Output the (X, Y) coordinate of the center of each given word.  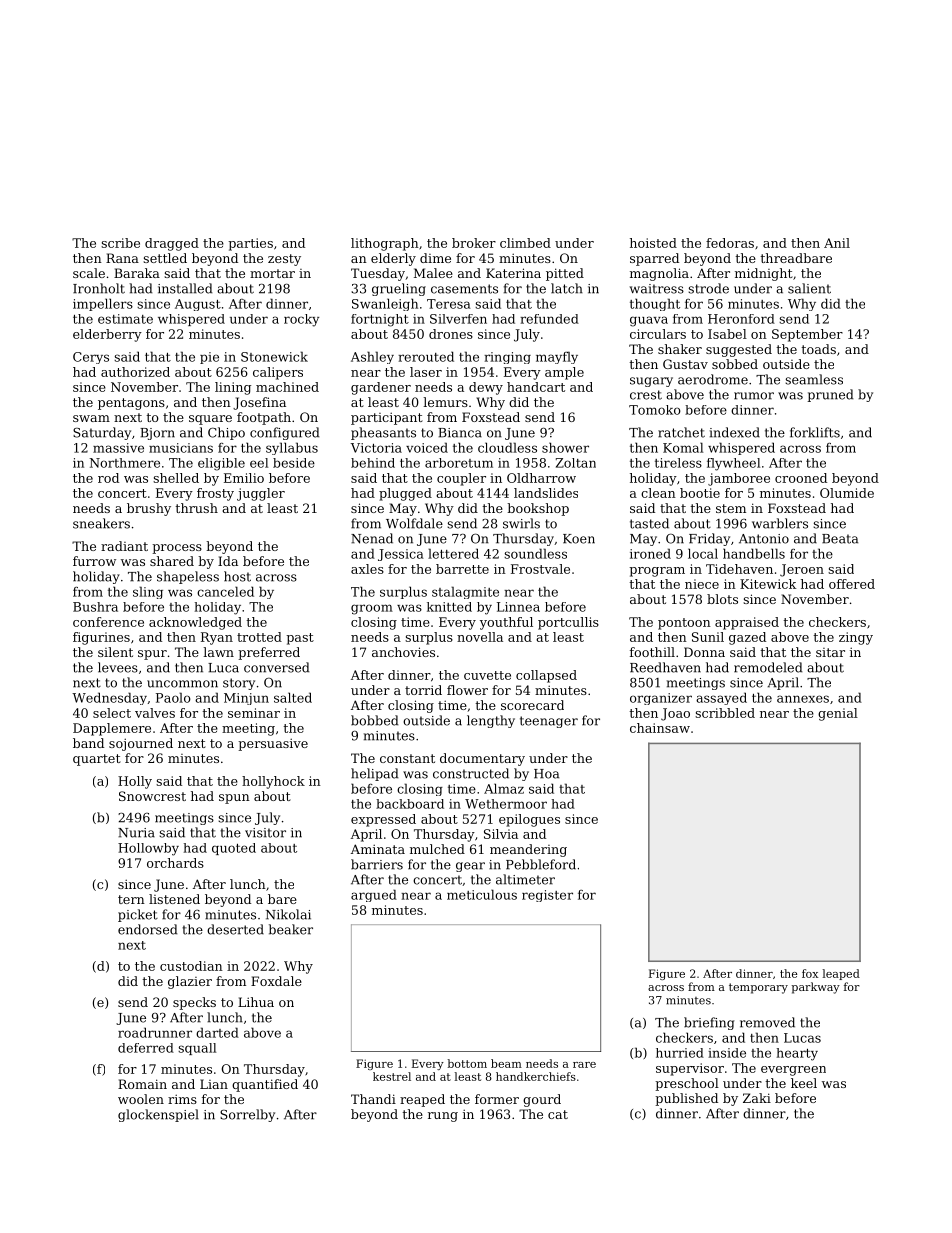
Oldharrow (541, 478)
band (88, 743)
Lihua (256, 1002)
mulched (437, 849)
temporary (758, 988)
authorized (135, 372)
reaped (422, 1100)
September (807, 335)
